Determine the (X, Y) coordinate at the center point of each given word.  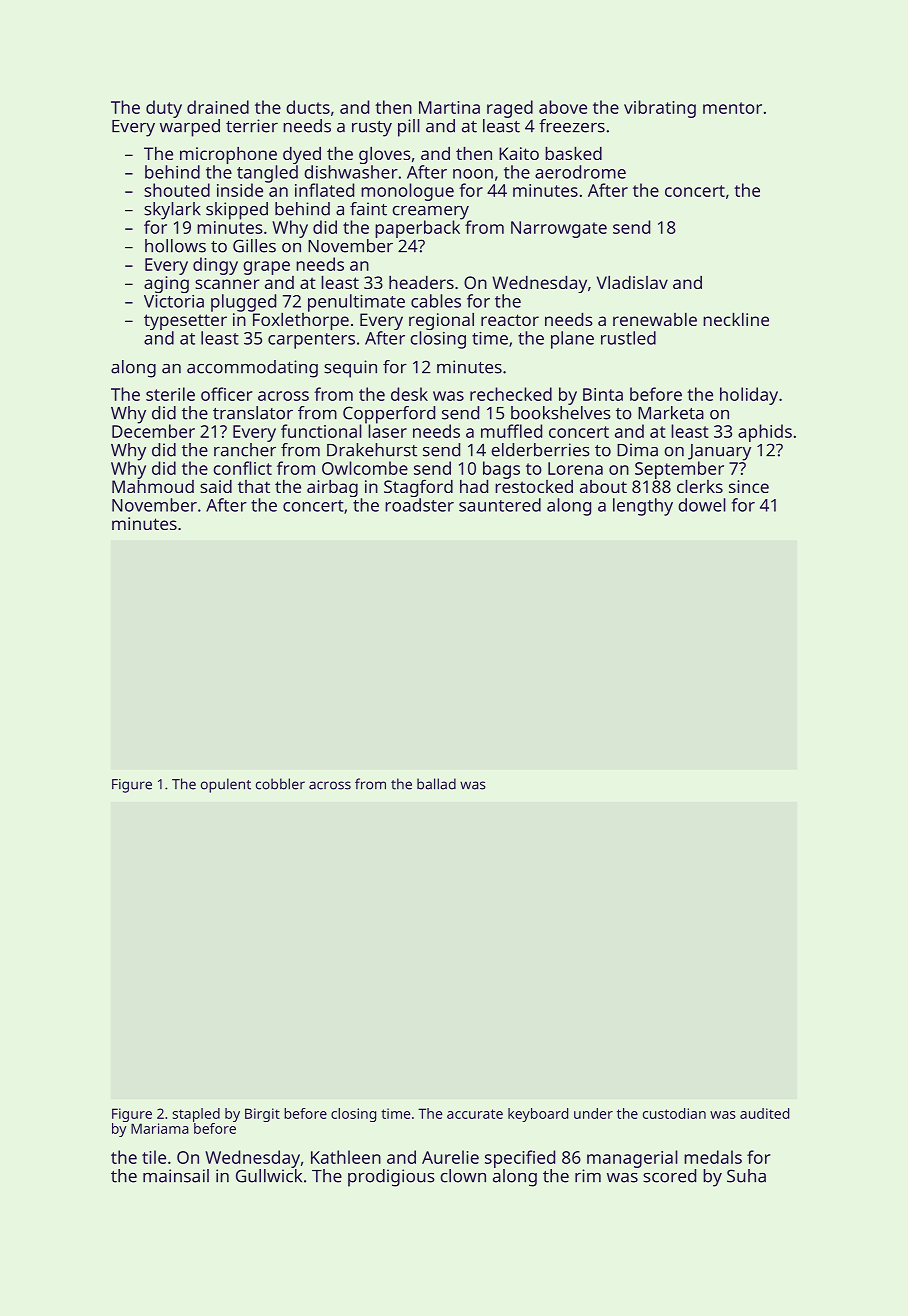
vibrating (660, 109)
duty (164, 109)
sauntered (500, 505)
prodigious (391, 1178)
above (563, 107)
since (749, 486)
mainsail (176, 1176)
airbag (332, 488)
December (153, 431)
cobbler (280, 784)
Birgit (262, 1115)
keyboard (538, 1115)
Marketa (671, 413)
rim (588, 1176)
